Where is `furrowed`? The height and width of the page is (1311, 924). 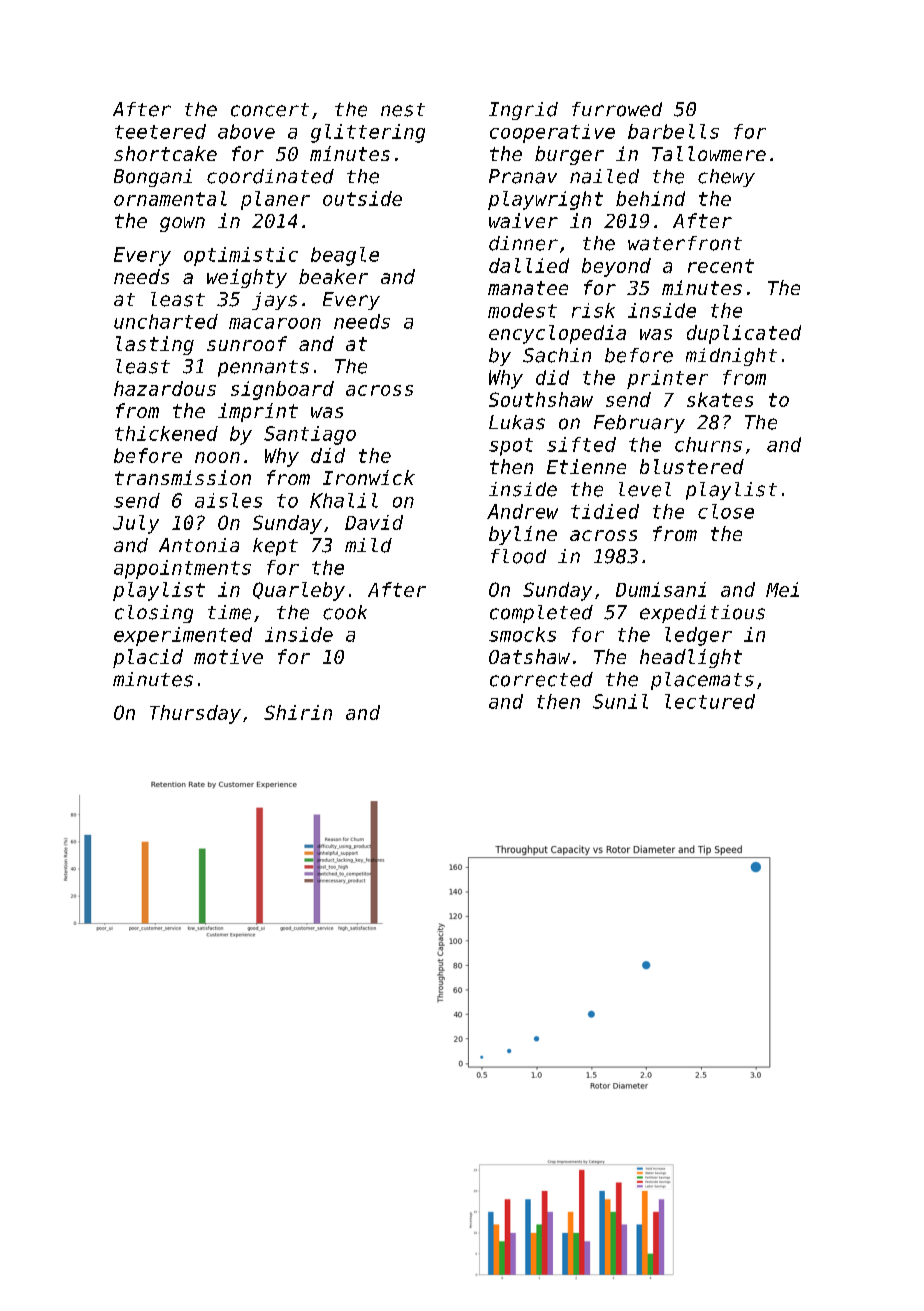 furrowed is located at coordinates (617, 109).
